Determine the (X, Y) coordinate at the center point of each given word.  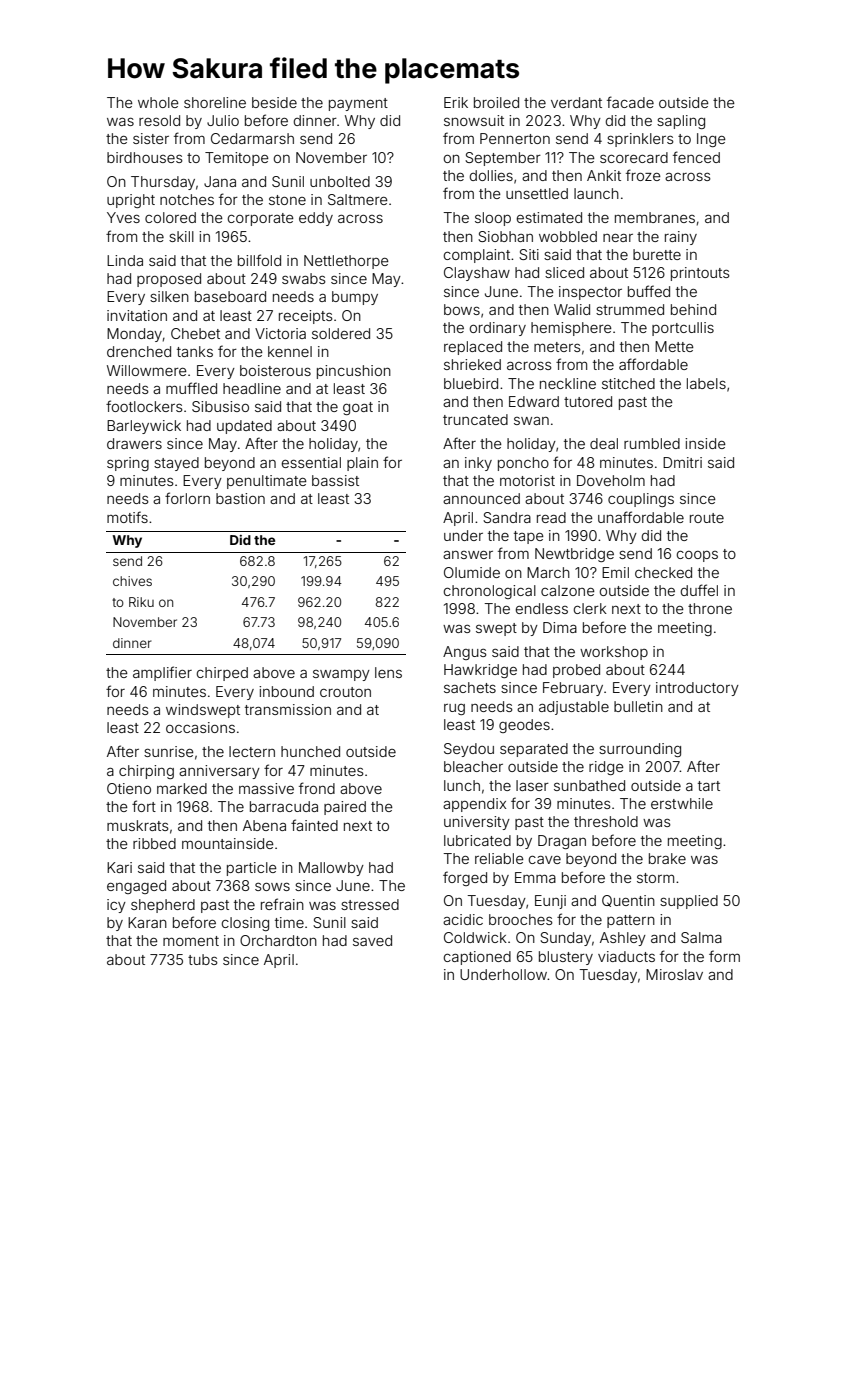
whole (158, 102)
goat (358, 408)
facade (630, 102)
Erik (456, 102)
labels (706, 383)
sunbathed (589, 785)
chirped (222, 674)
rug (454, 709)
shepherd (163, 906)
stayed (176, 464)
